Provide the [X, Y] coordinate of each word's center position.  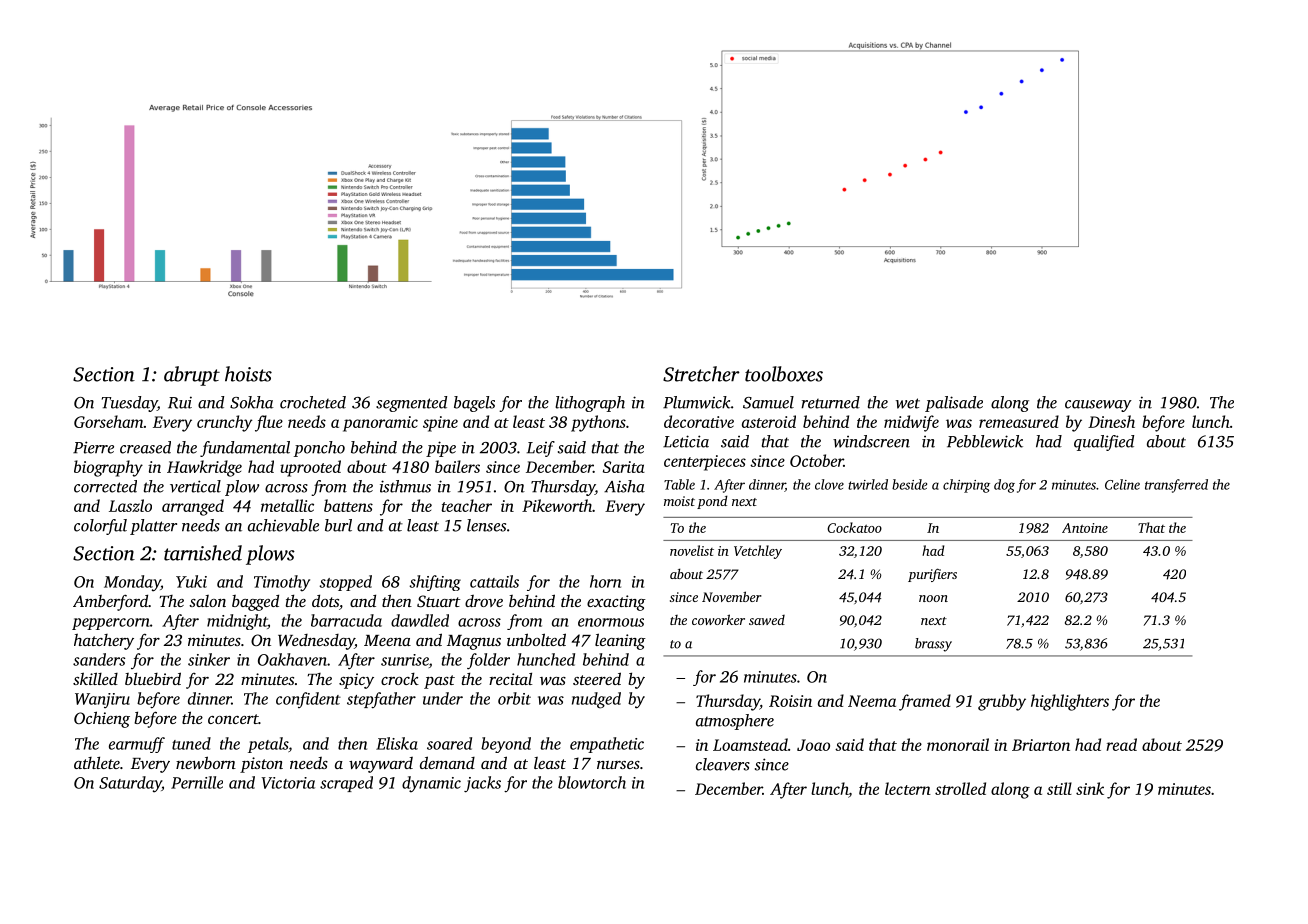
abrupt [192, 376]
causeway [1098, 406]
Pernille [197, 782]
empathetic [607, 745]
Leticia [686, 441]
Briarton [1041, 745]
